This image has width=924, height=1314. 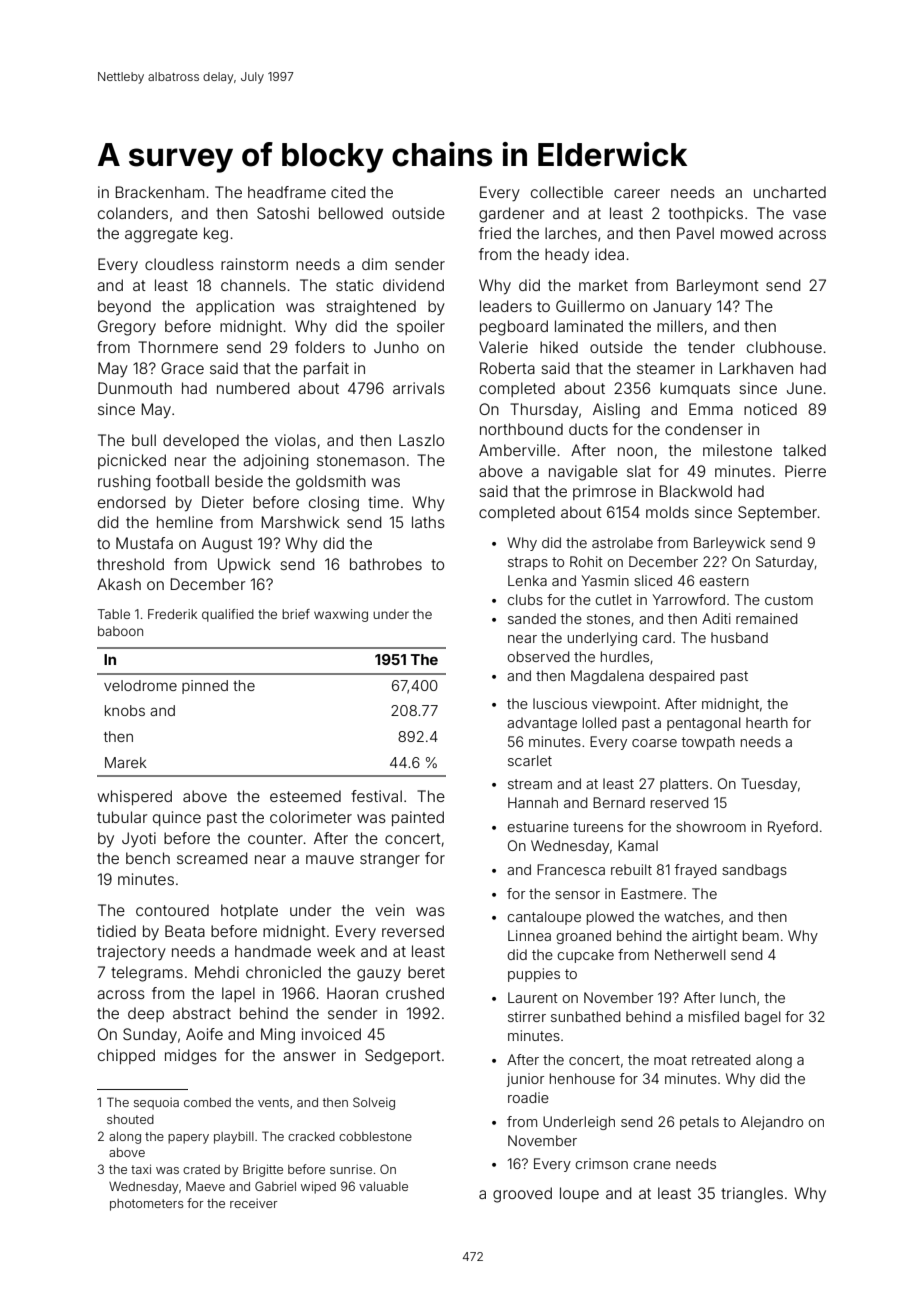 What do you see at coordinates (305, 796) in the image?
I see `esteemed` at bounding box center [305, 796].
